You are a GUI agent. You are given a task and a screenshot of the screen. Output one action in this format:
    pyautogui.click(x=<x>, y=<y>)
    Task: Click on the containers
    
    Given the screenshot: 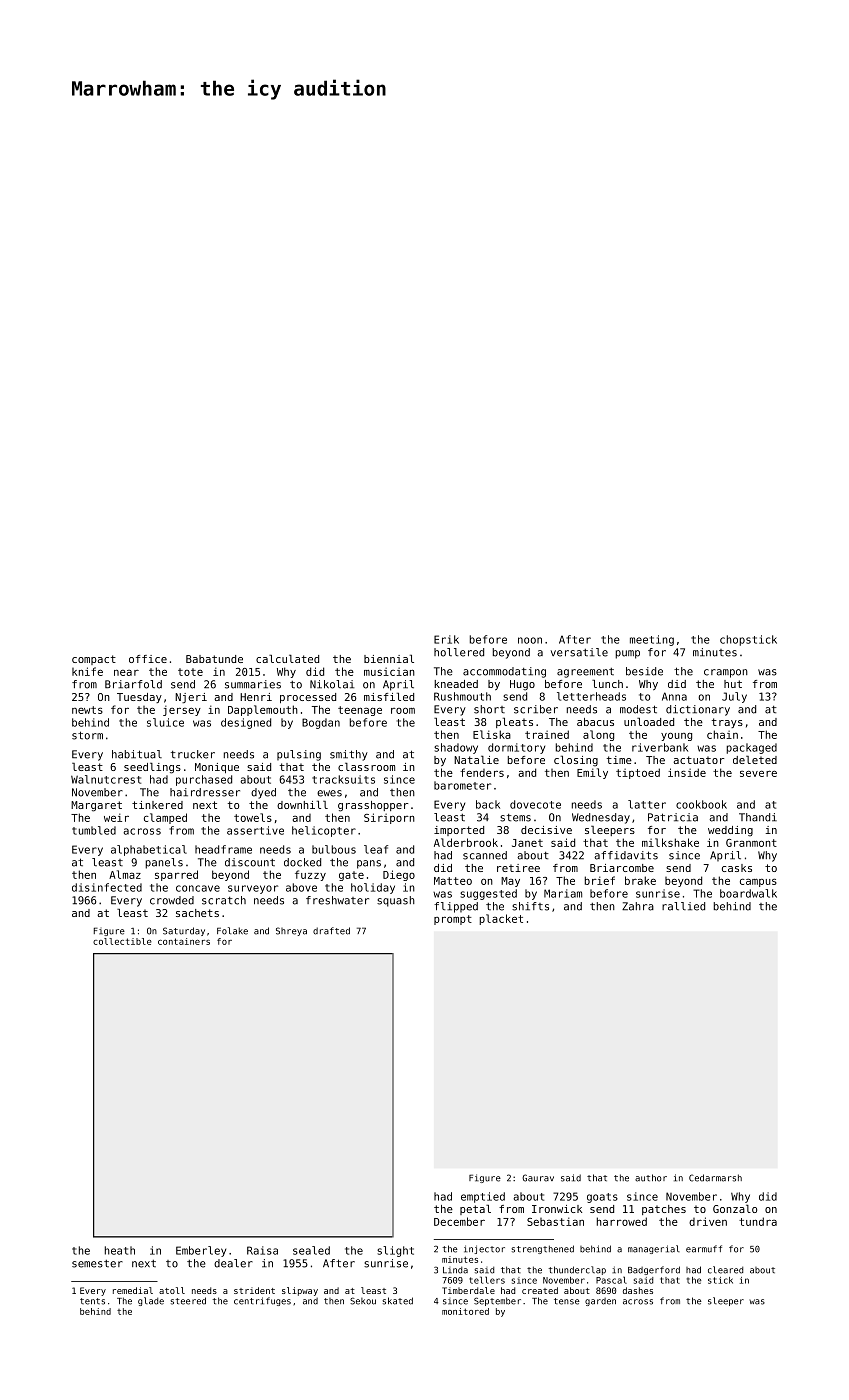 What is the action you would take?
    pyautogui.click(x=184, y=941)
